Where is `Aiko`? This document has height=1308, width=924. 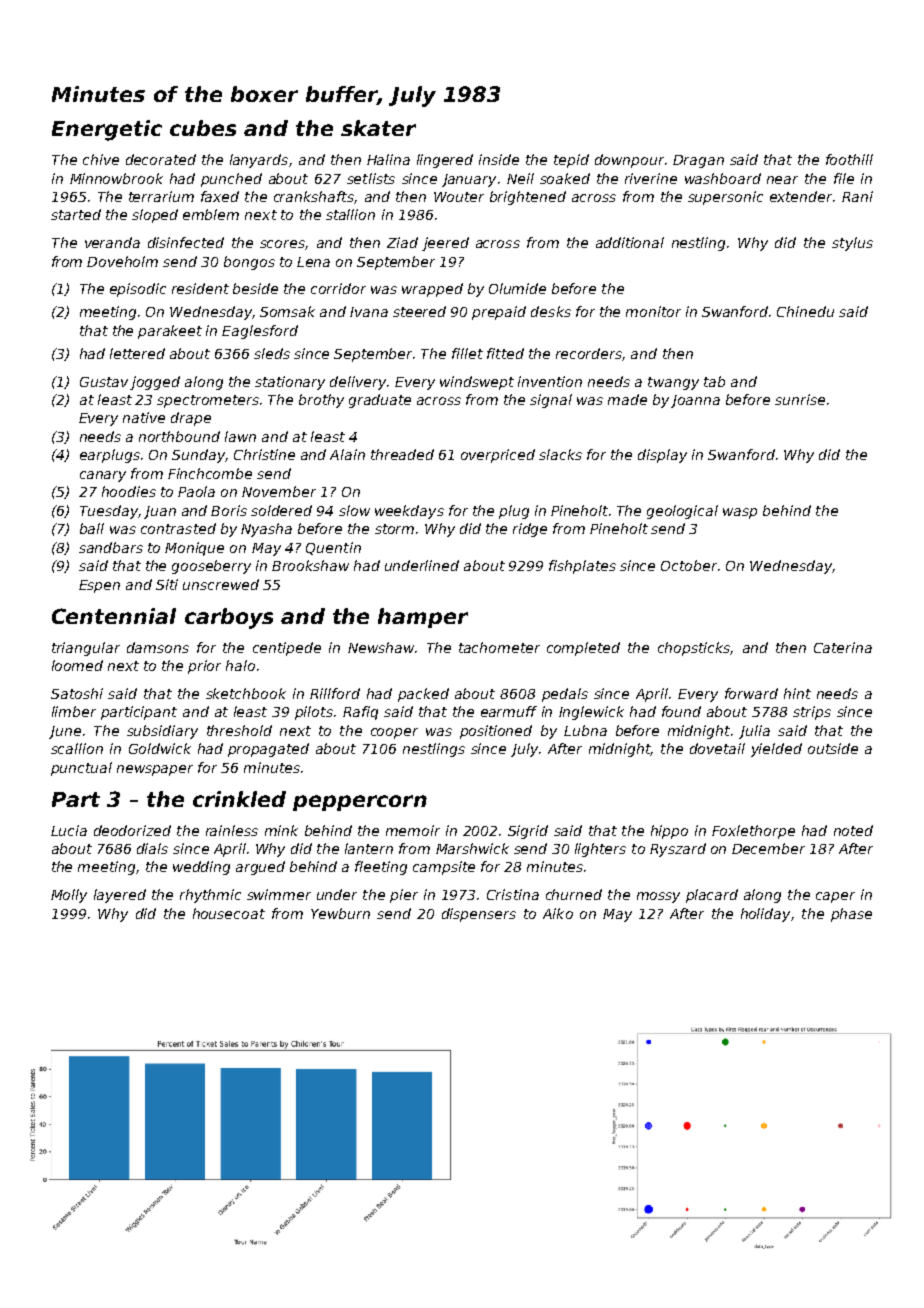
Aiko is located at coordinates (558, 913).
